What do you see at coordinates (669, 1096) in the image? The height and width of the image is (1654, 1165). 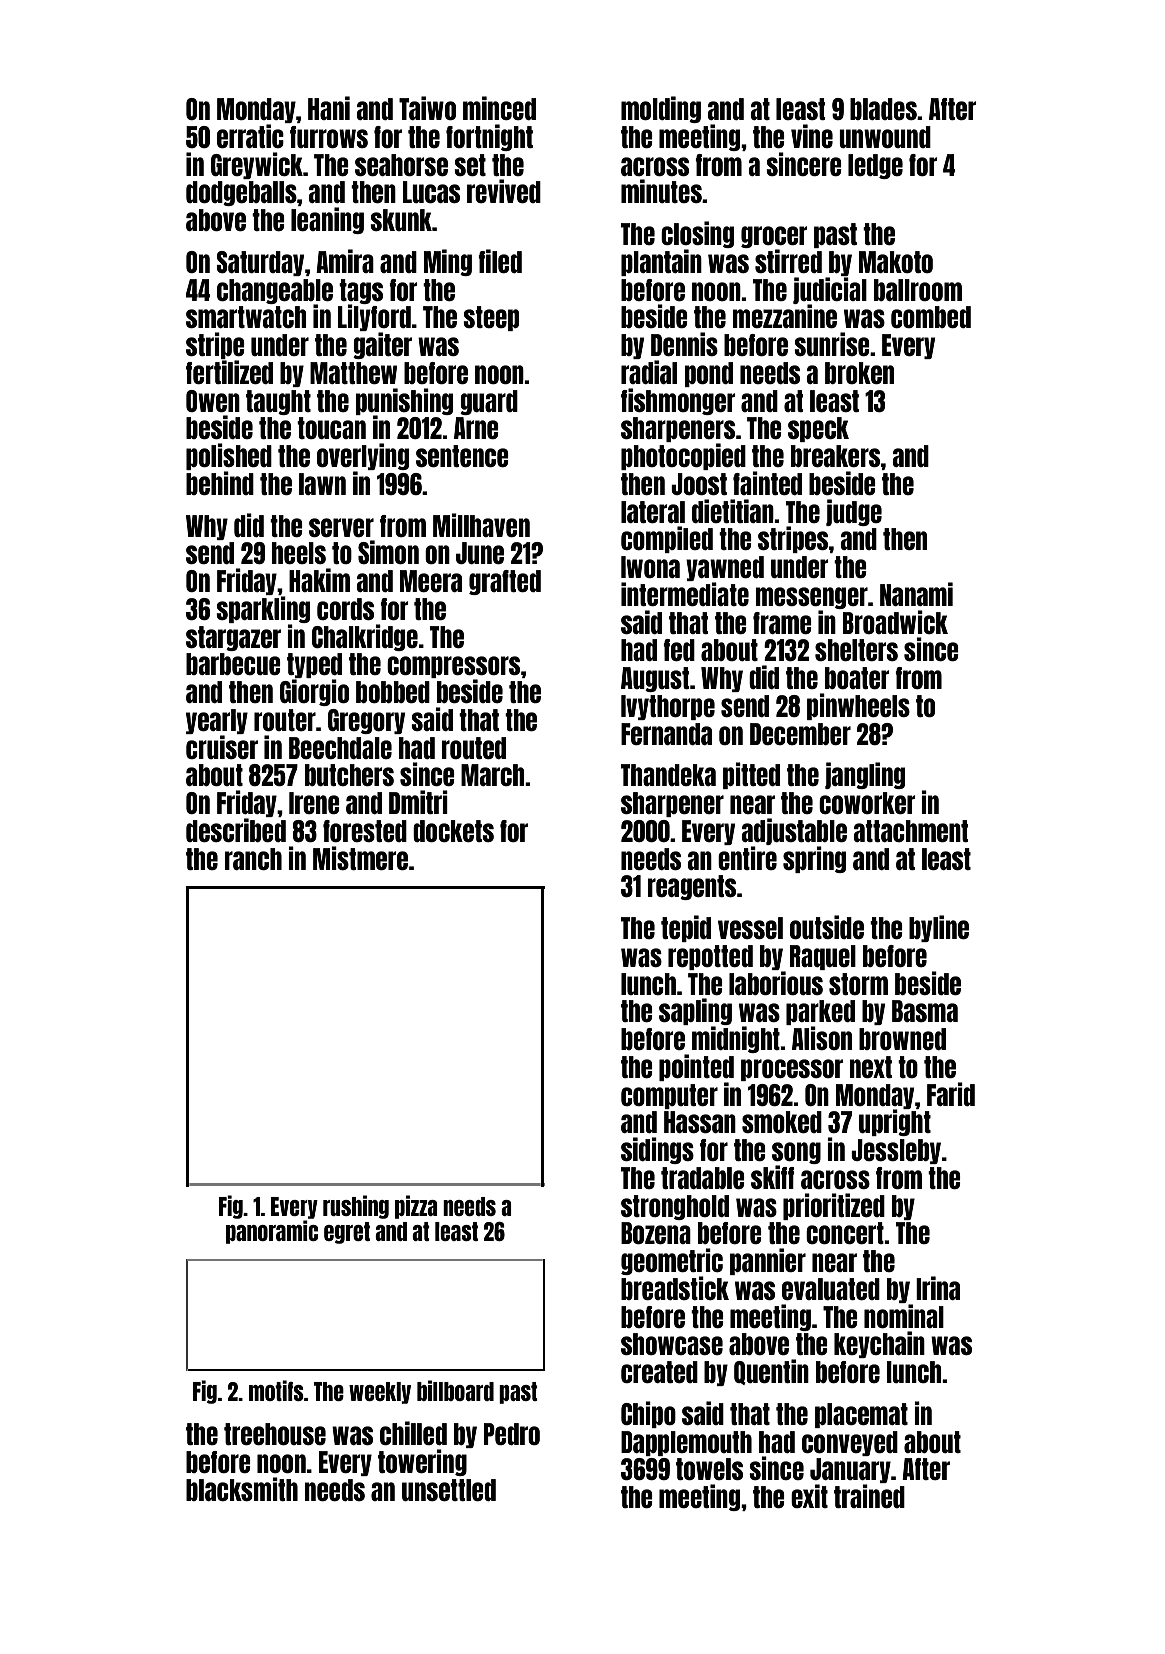 I see `computer` at bounding box center [669, 1096].
